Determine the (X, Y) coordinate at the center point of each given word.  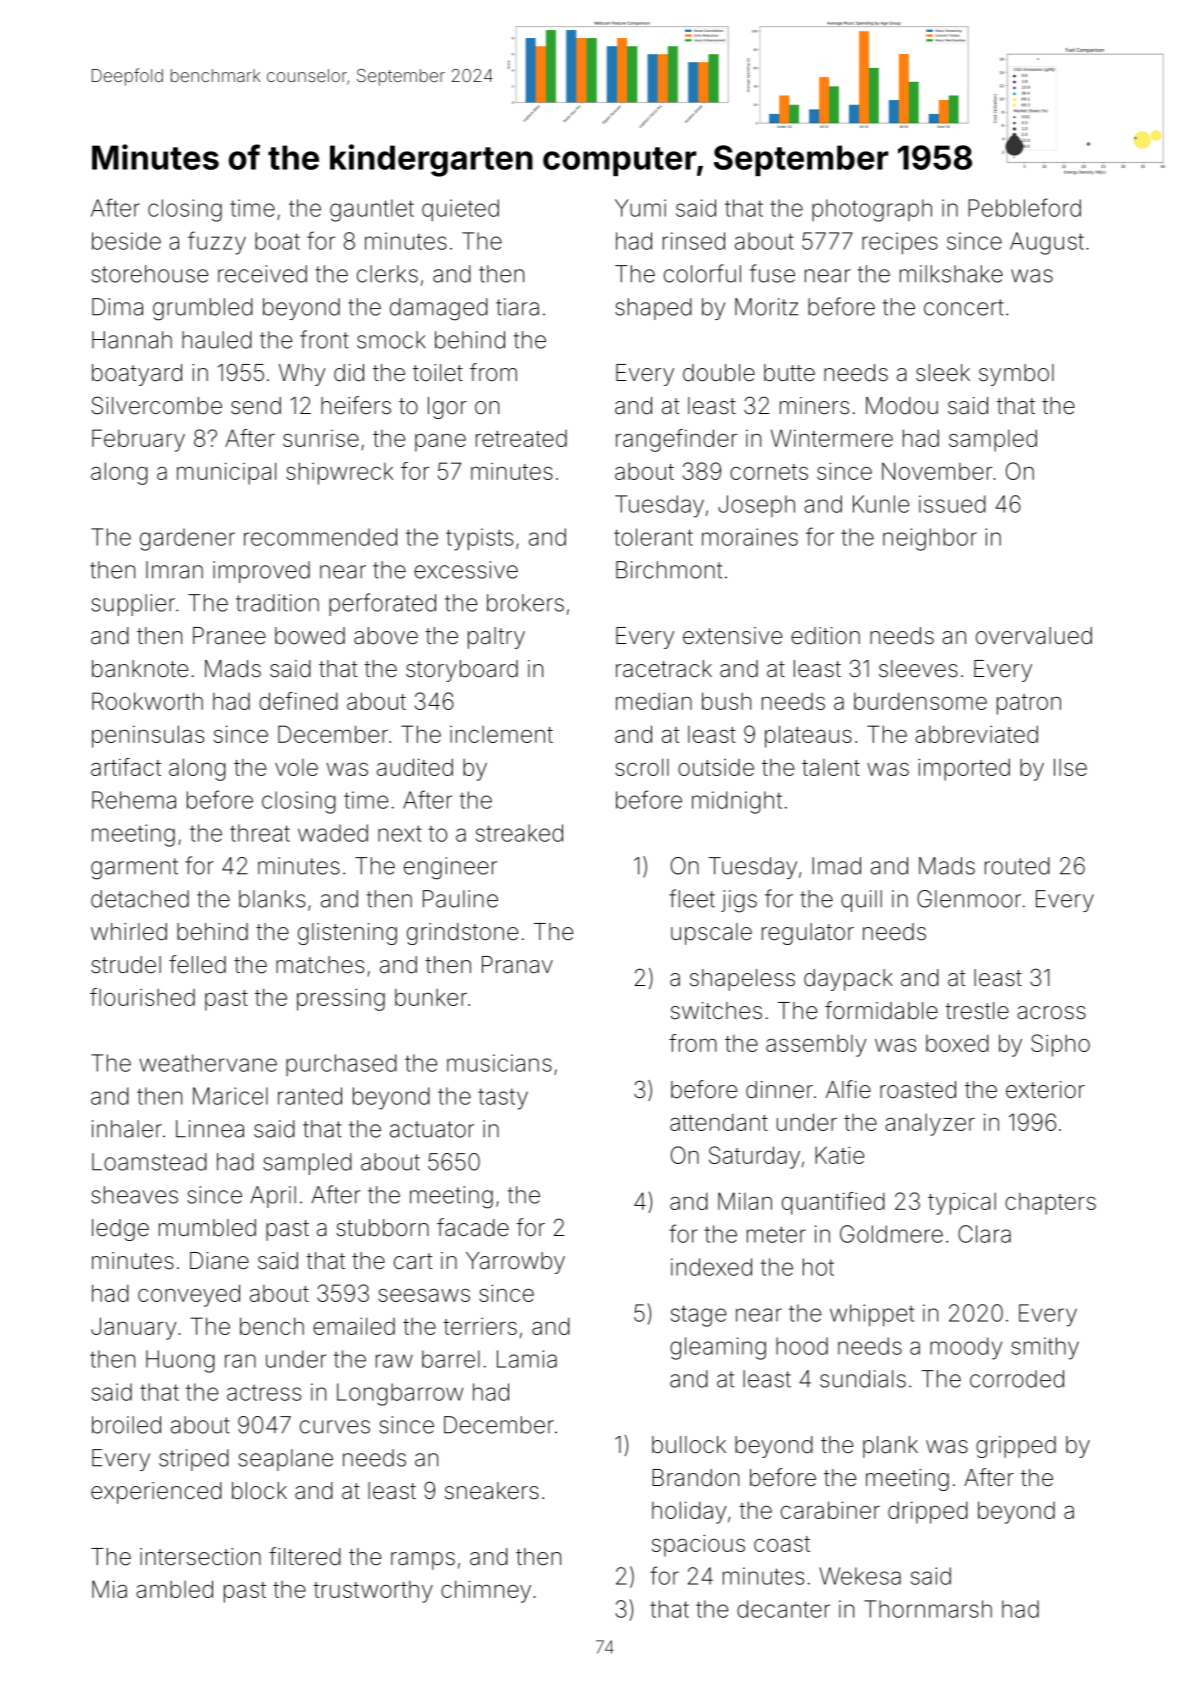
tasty (503, 1099)
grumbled (203, 309)
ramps (423, 1561)
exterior (1045, 1090)
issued (952, 504)
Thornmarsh (928, 1609)
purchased (341, 1065)
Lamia (527, 1359)
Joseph (756, 506)
